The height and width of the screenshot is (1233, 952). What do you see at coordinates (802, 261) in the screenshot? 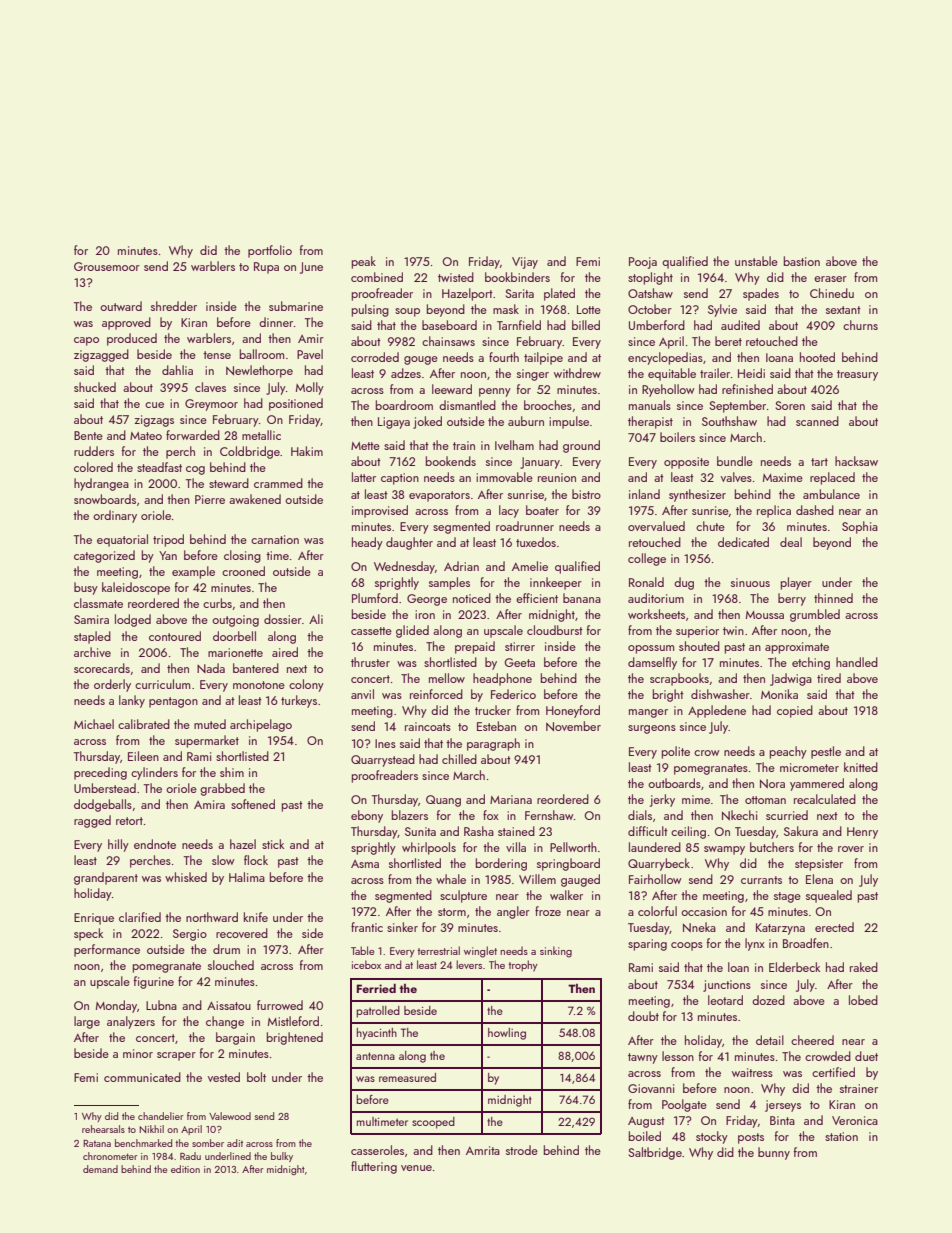
I see `bastion` at bounding box center [802, 261].
